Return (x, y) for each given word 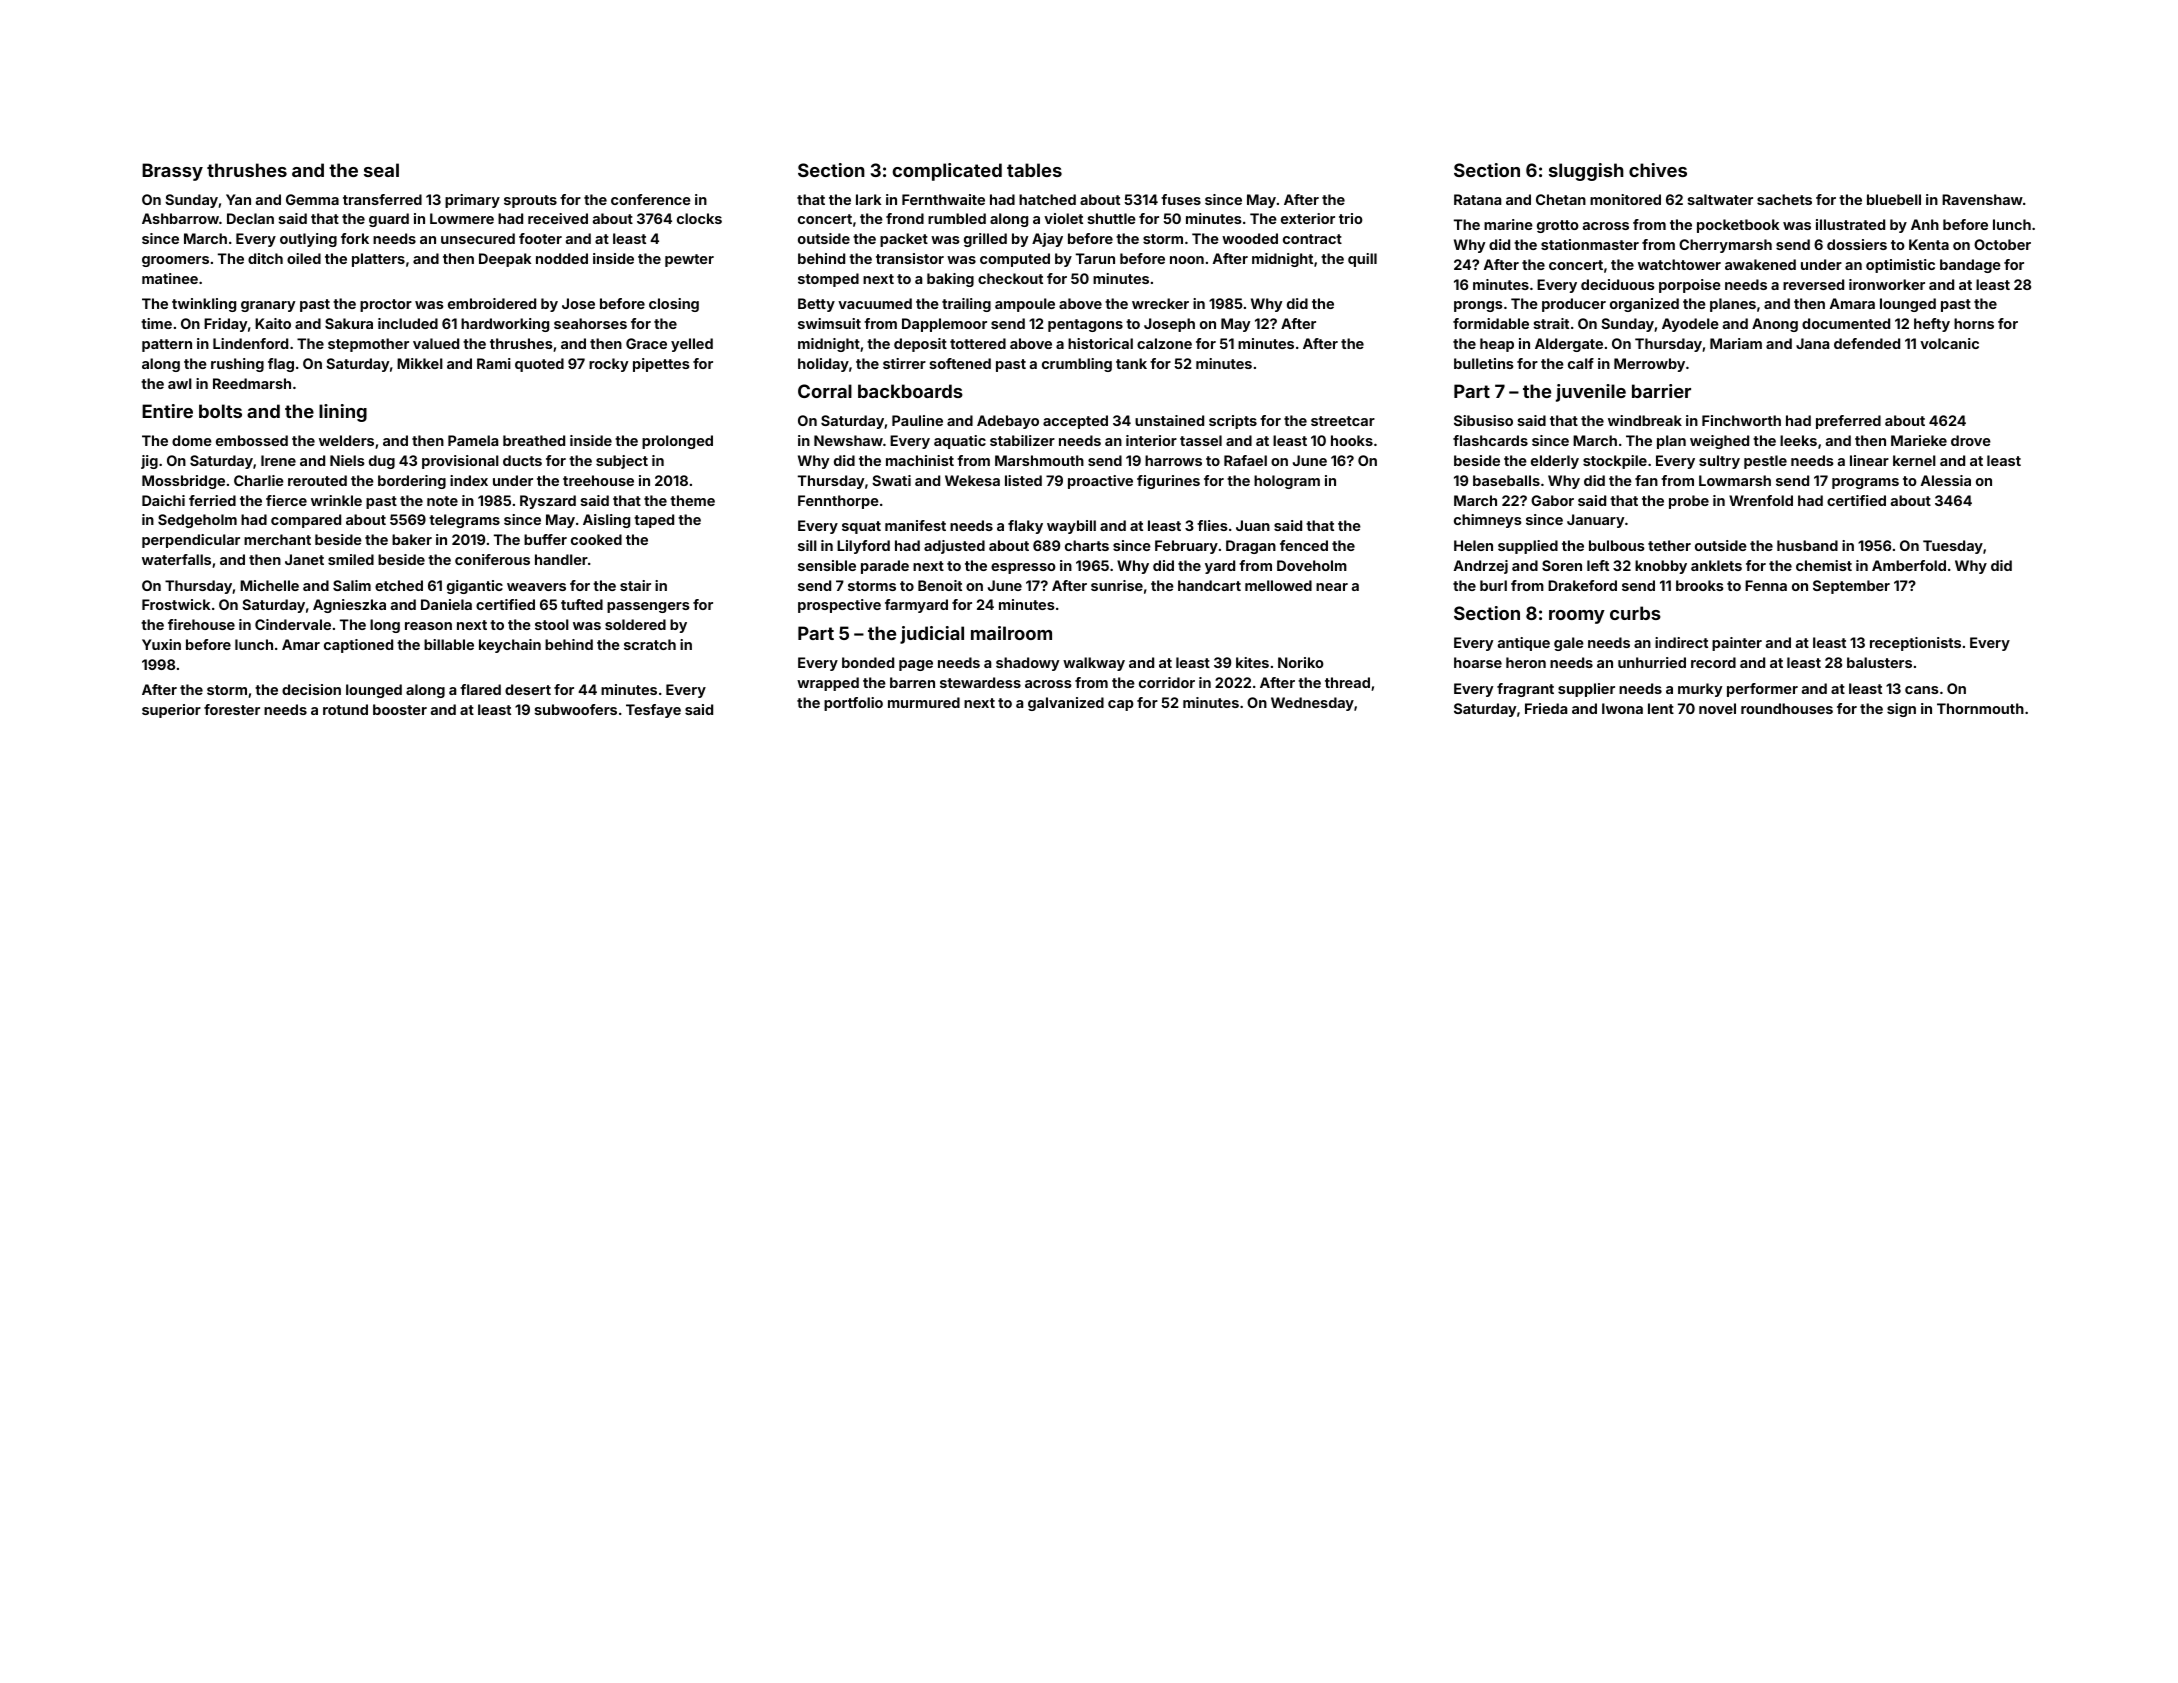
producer (1574, 305)
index (469, 480)
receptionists (1915, 644)
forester (232, 709)
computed (1015, 260)
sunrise (1117, 585)
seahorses (590, 323)
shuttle (1112, 218)
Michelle (269, 585)
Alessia (1946, 480)
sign (1901, 710)
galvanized (1066, 704)
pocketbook (1738, 226)
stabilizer (1022, 440)
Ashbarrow (180, 218)
